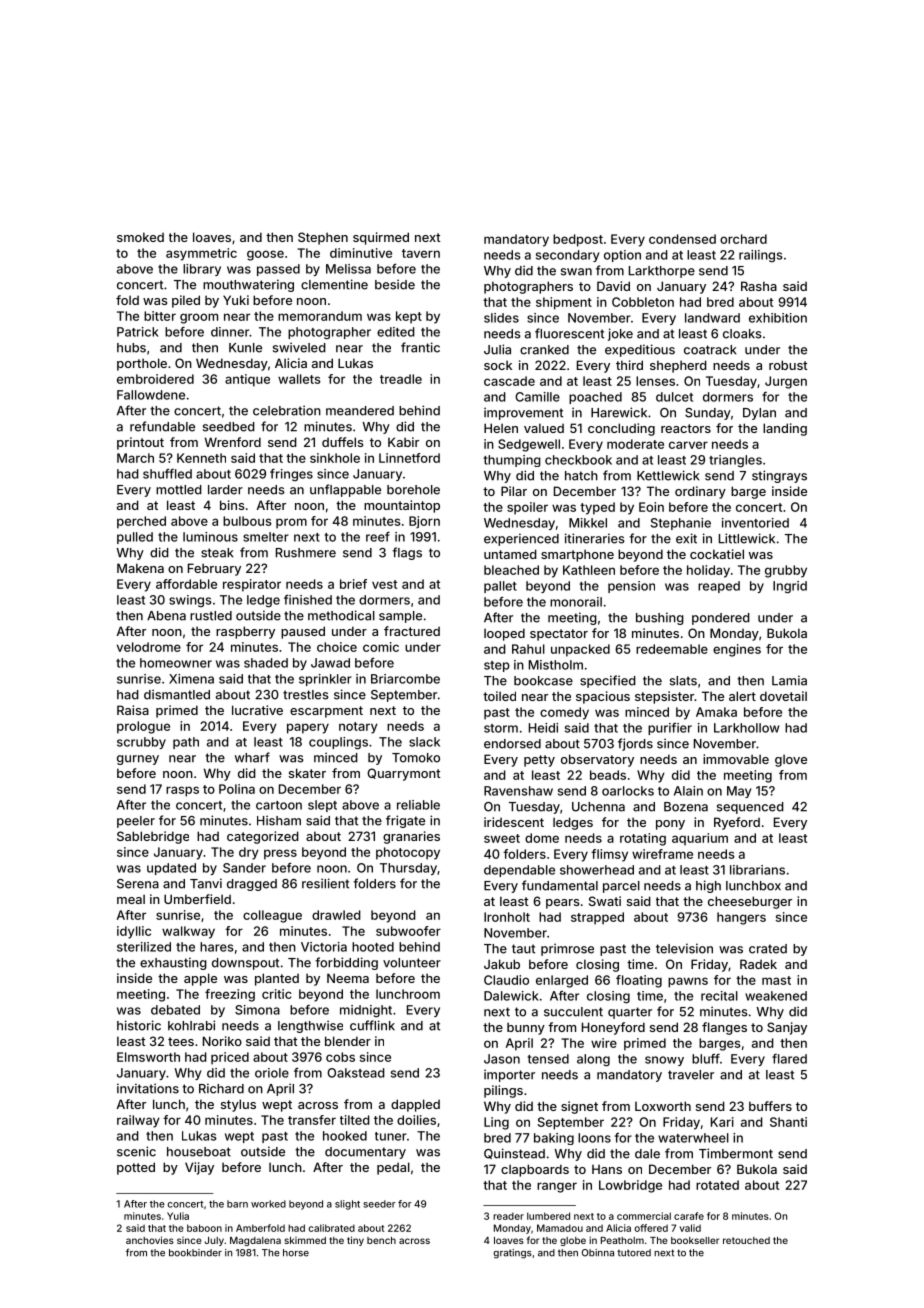 The height and width of the screenshot is (1308, 924). I want to click on bookseller, so click(695, 1240).
